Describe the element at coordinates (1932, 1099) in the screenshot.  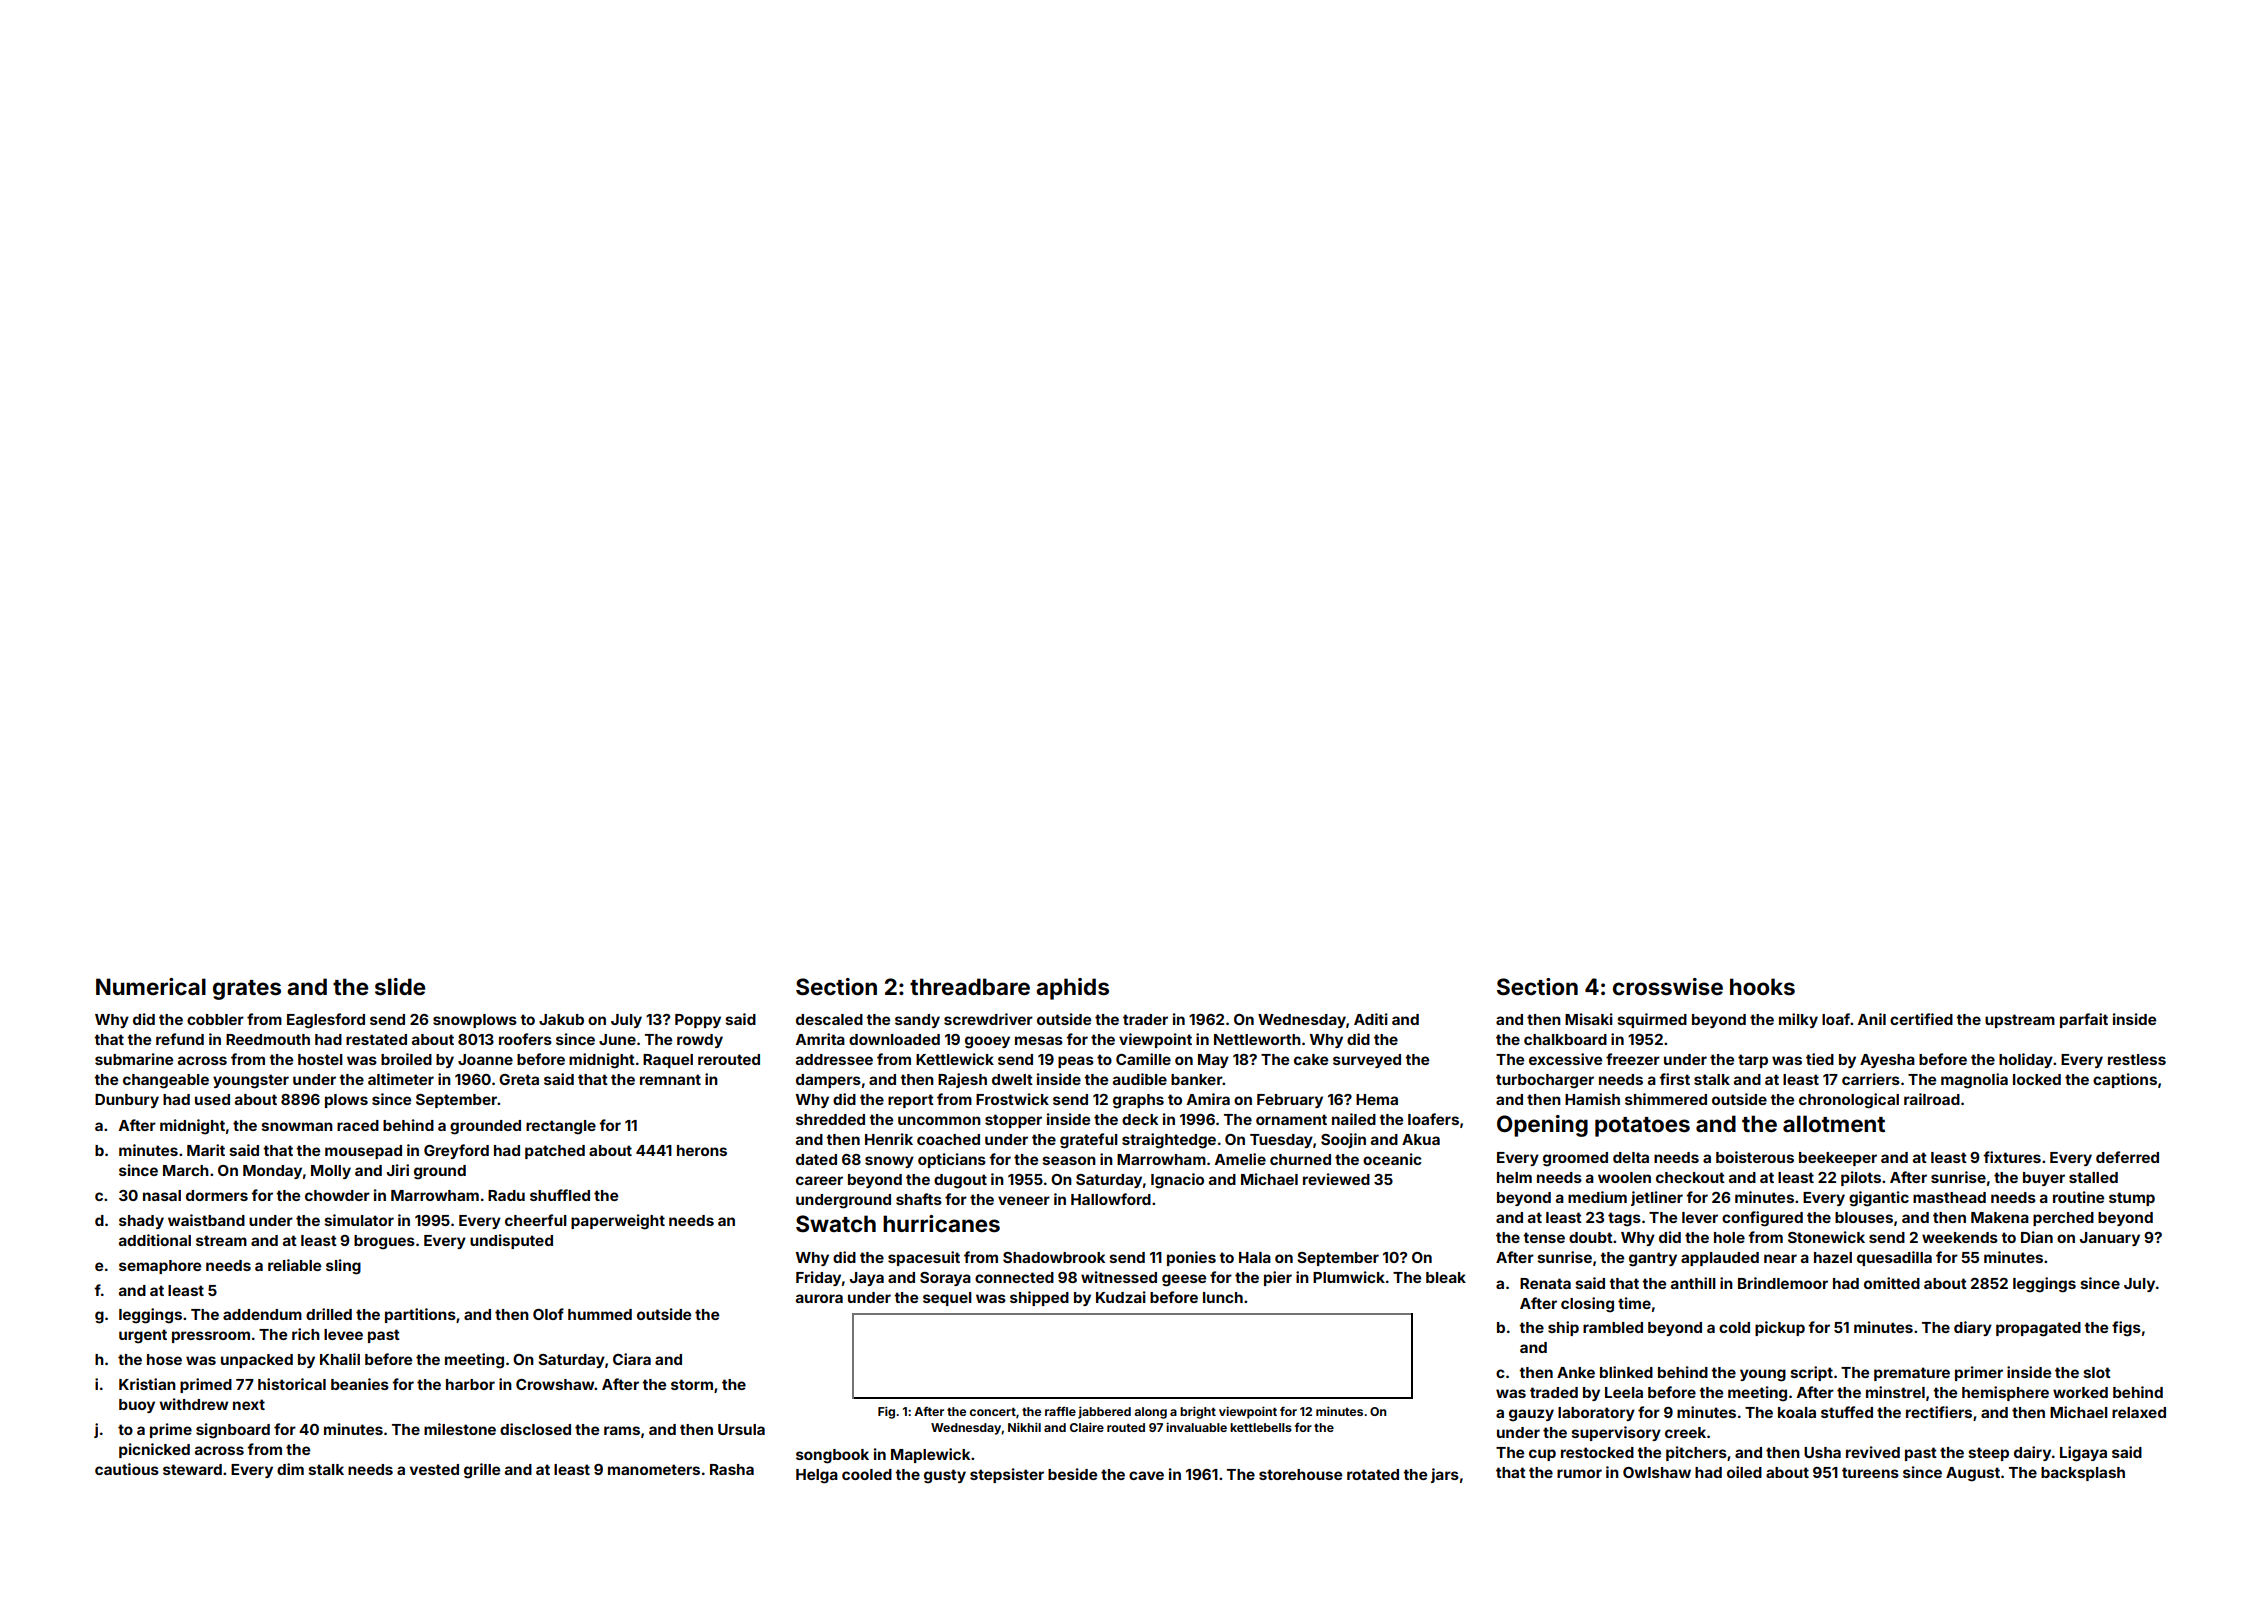
I see `railroad` at that location.
